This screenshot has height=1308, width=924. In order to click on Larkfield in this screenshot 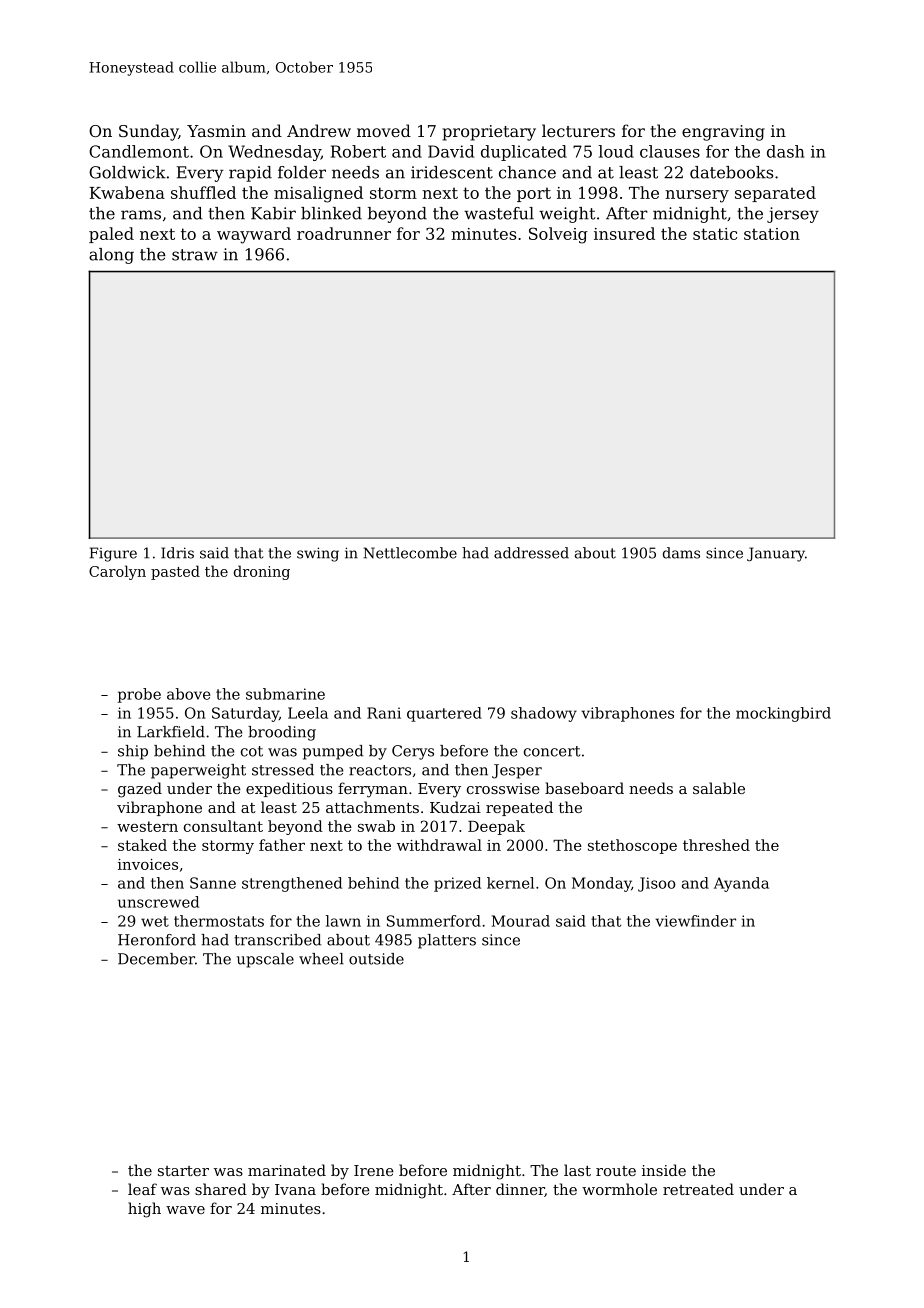, I will do `click(171, 732)`.
